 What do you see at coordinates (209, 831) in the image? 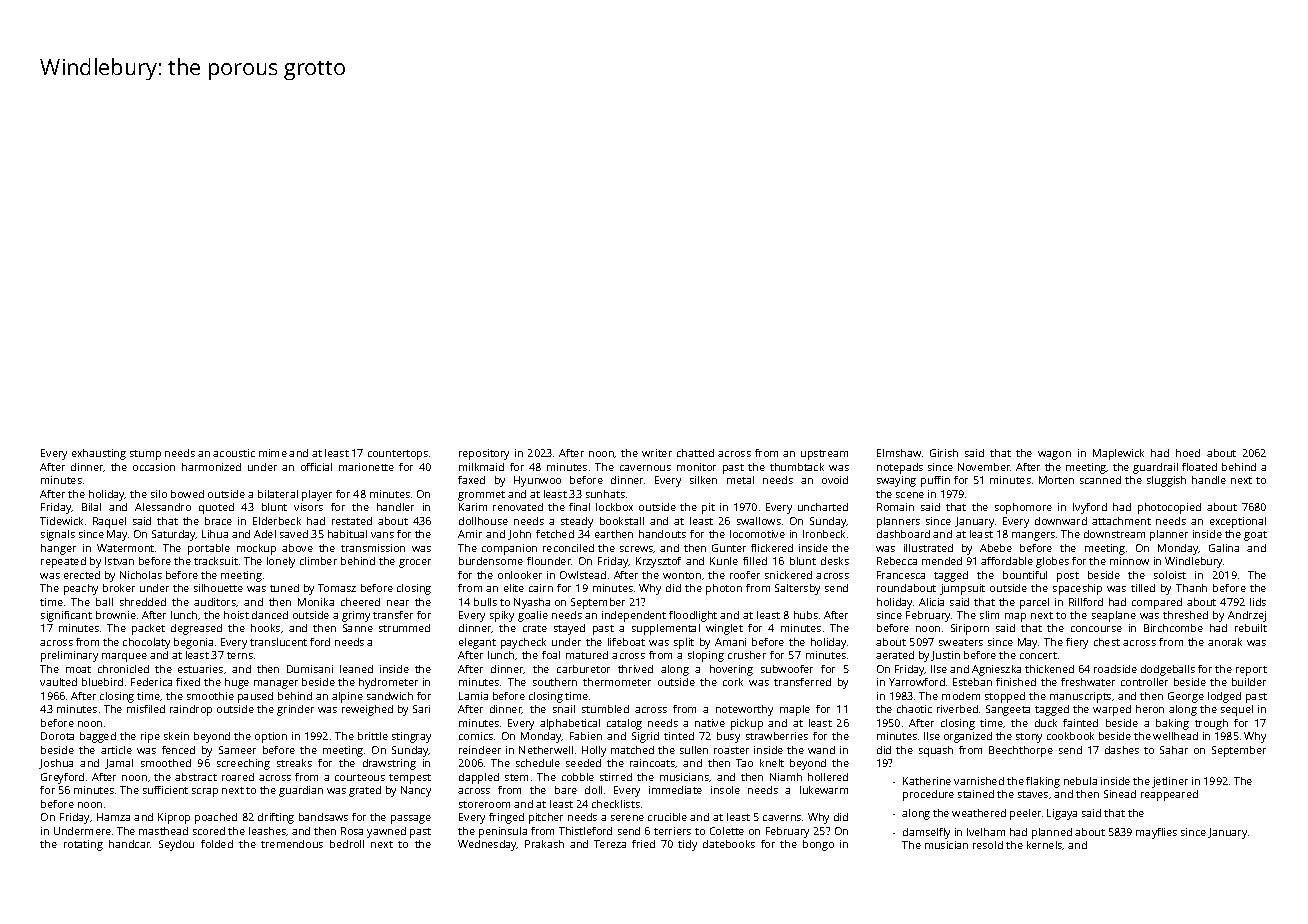
I see `scored` at bounding box center [209, 831].
